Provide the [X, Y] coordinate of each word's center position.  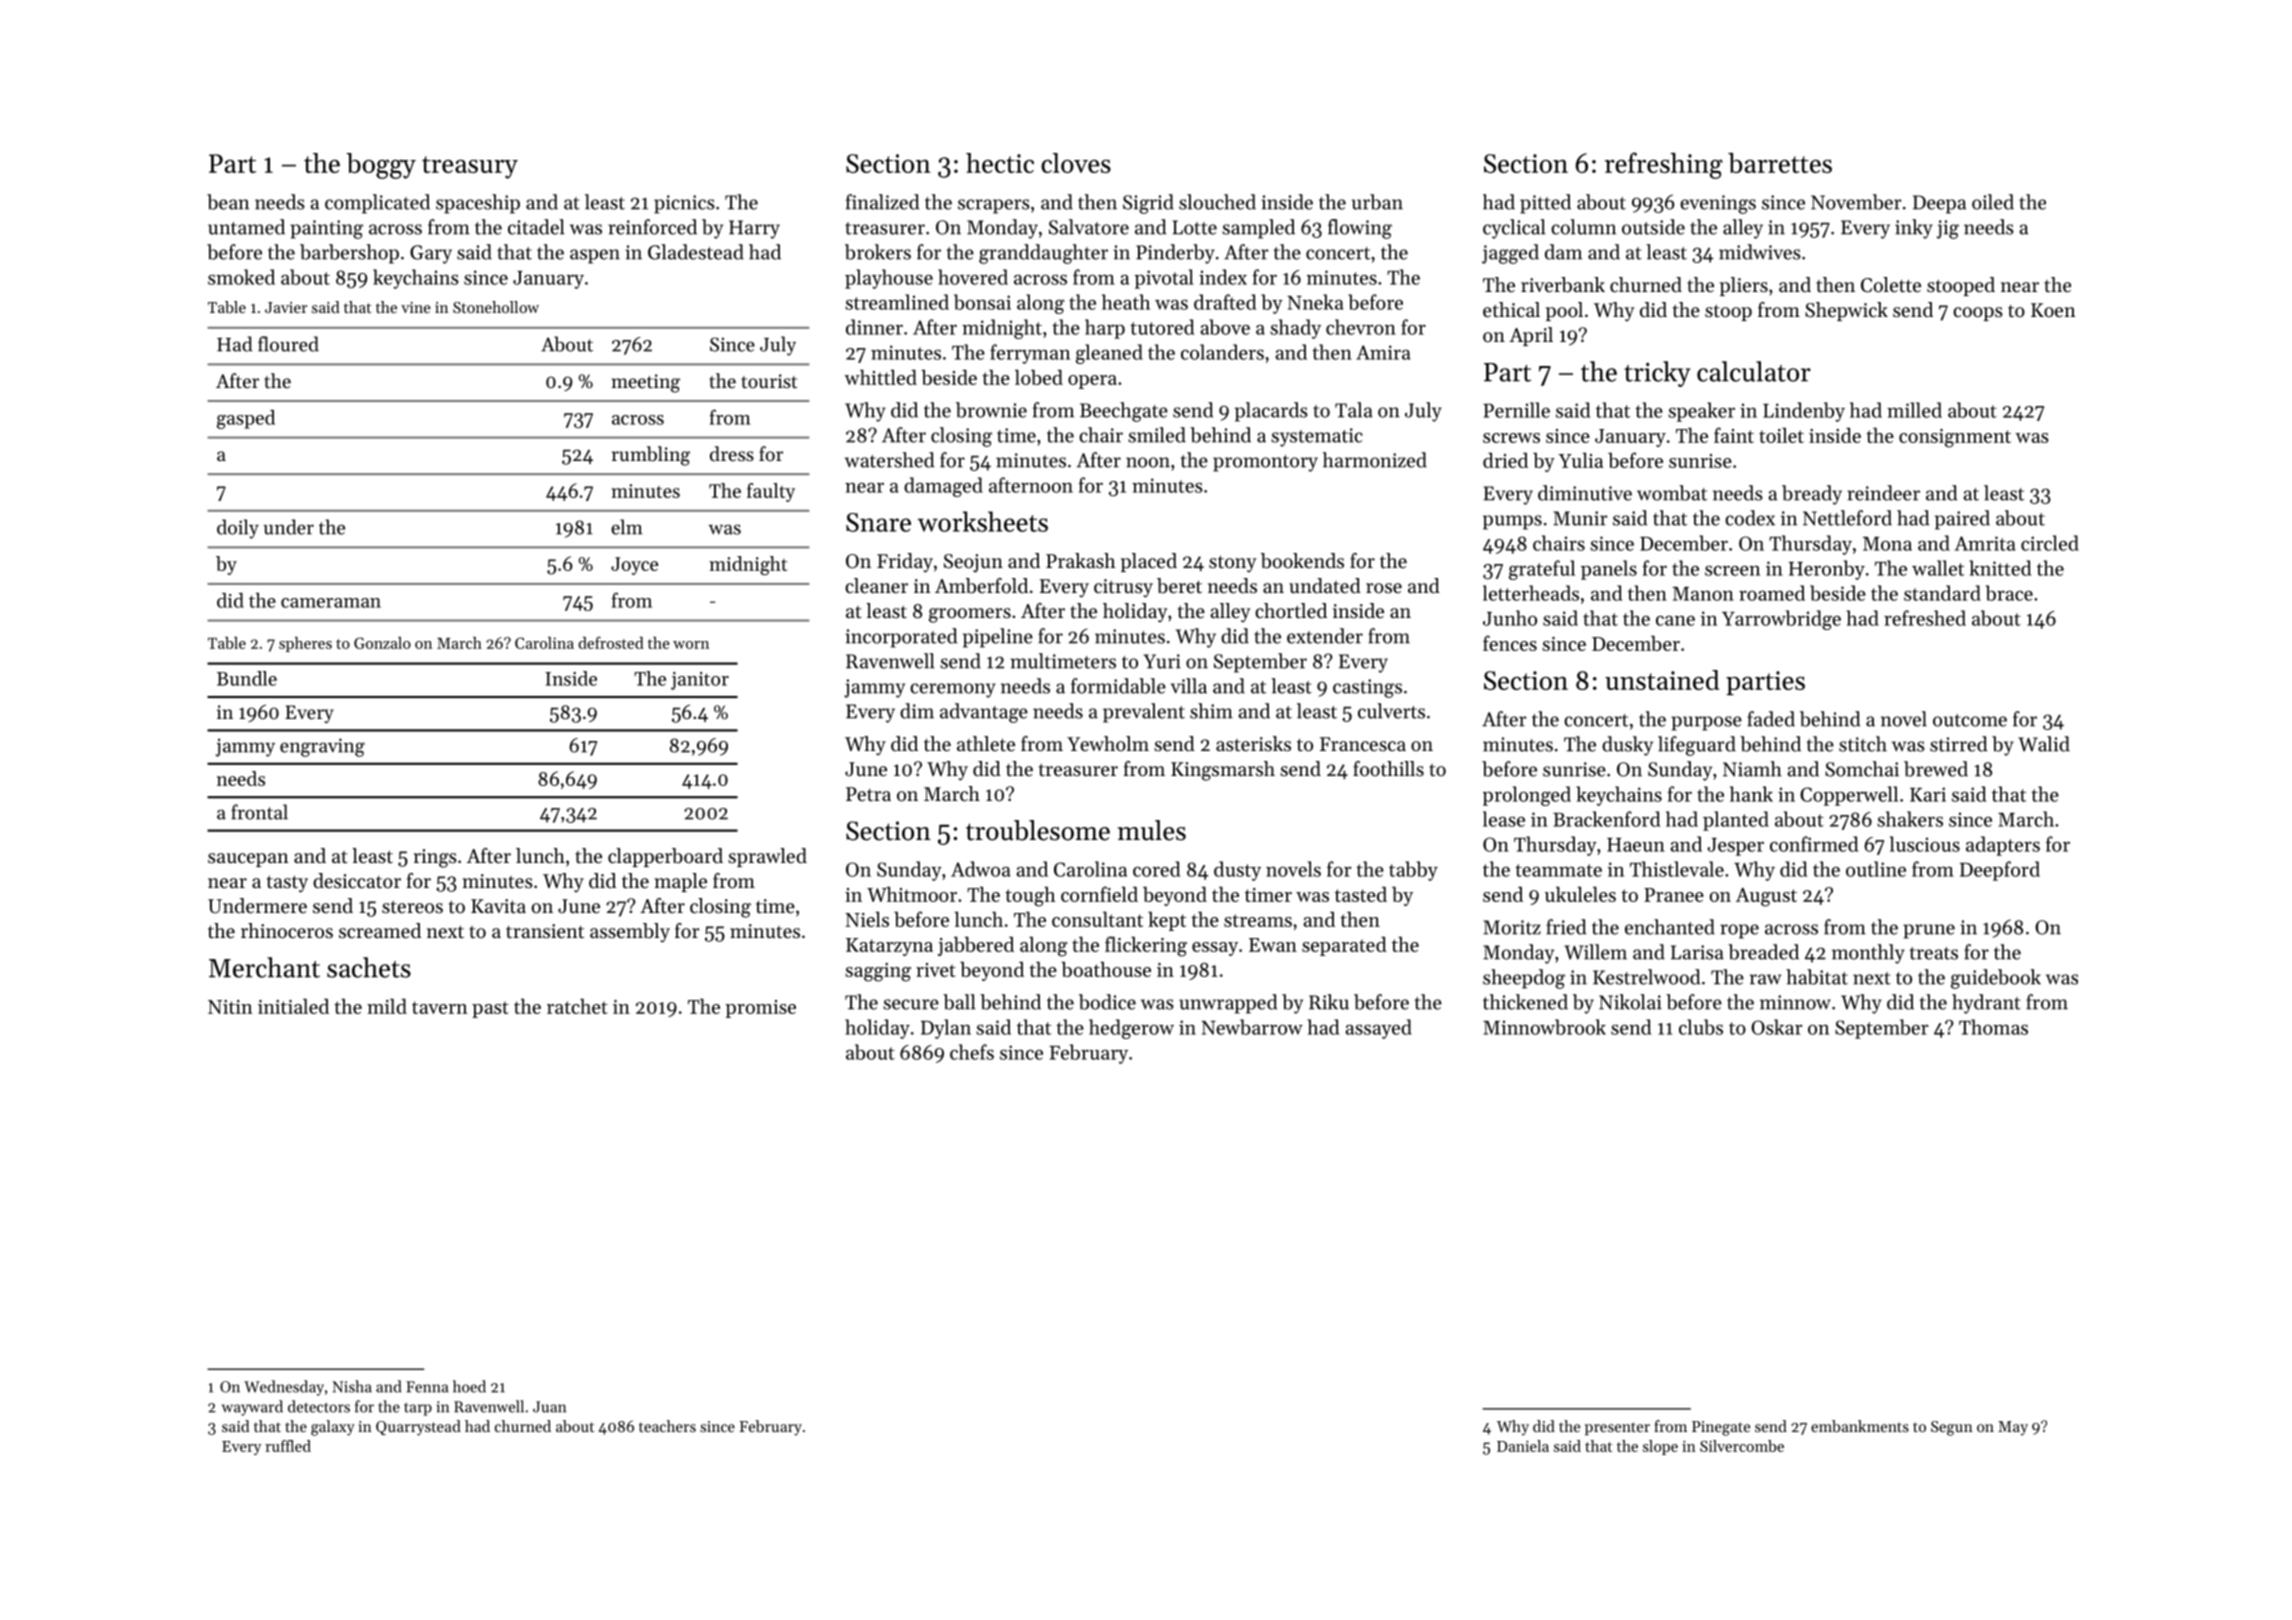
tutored [1162, 327]
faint [1734, 435]
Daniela [1523, 1446]
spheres [305, 644]
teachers [667, 1426]
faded [1771, 719]
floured [288, 344]
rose [1384, 588]
